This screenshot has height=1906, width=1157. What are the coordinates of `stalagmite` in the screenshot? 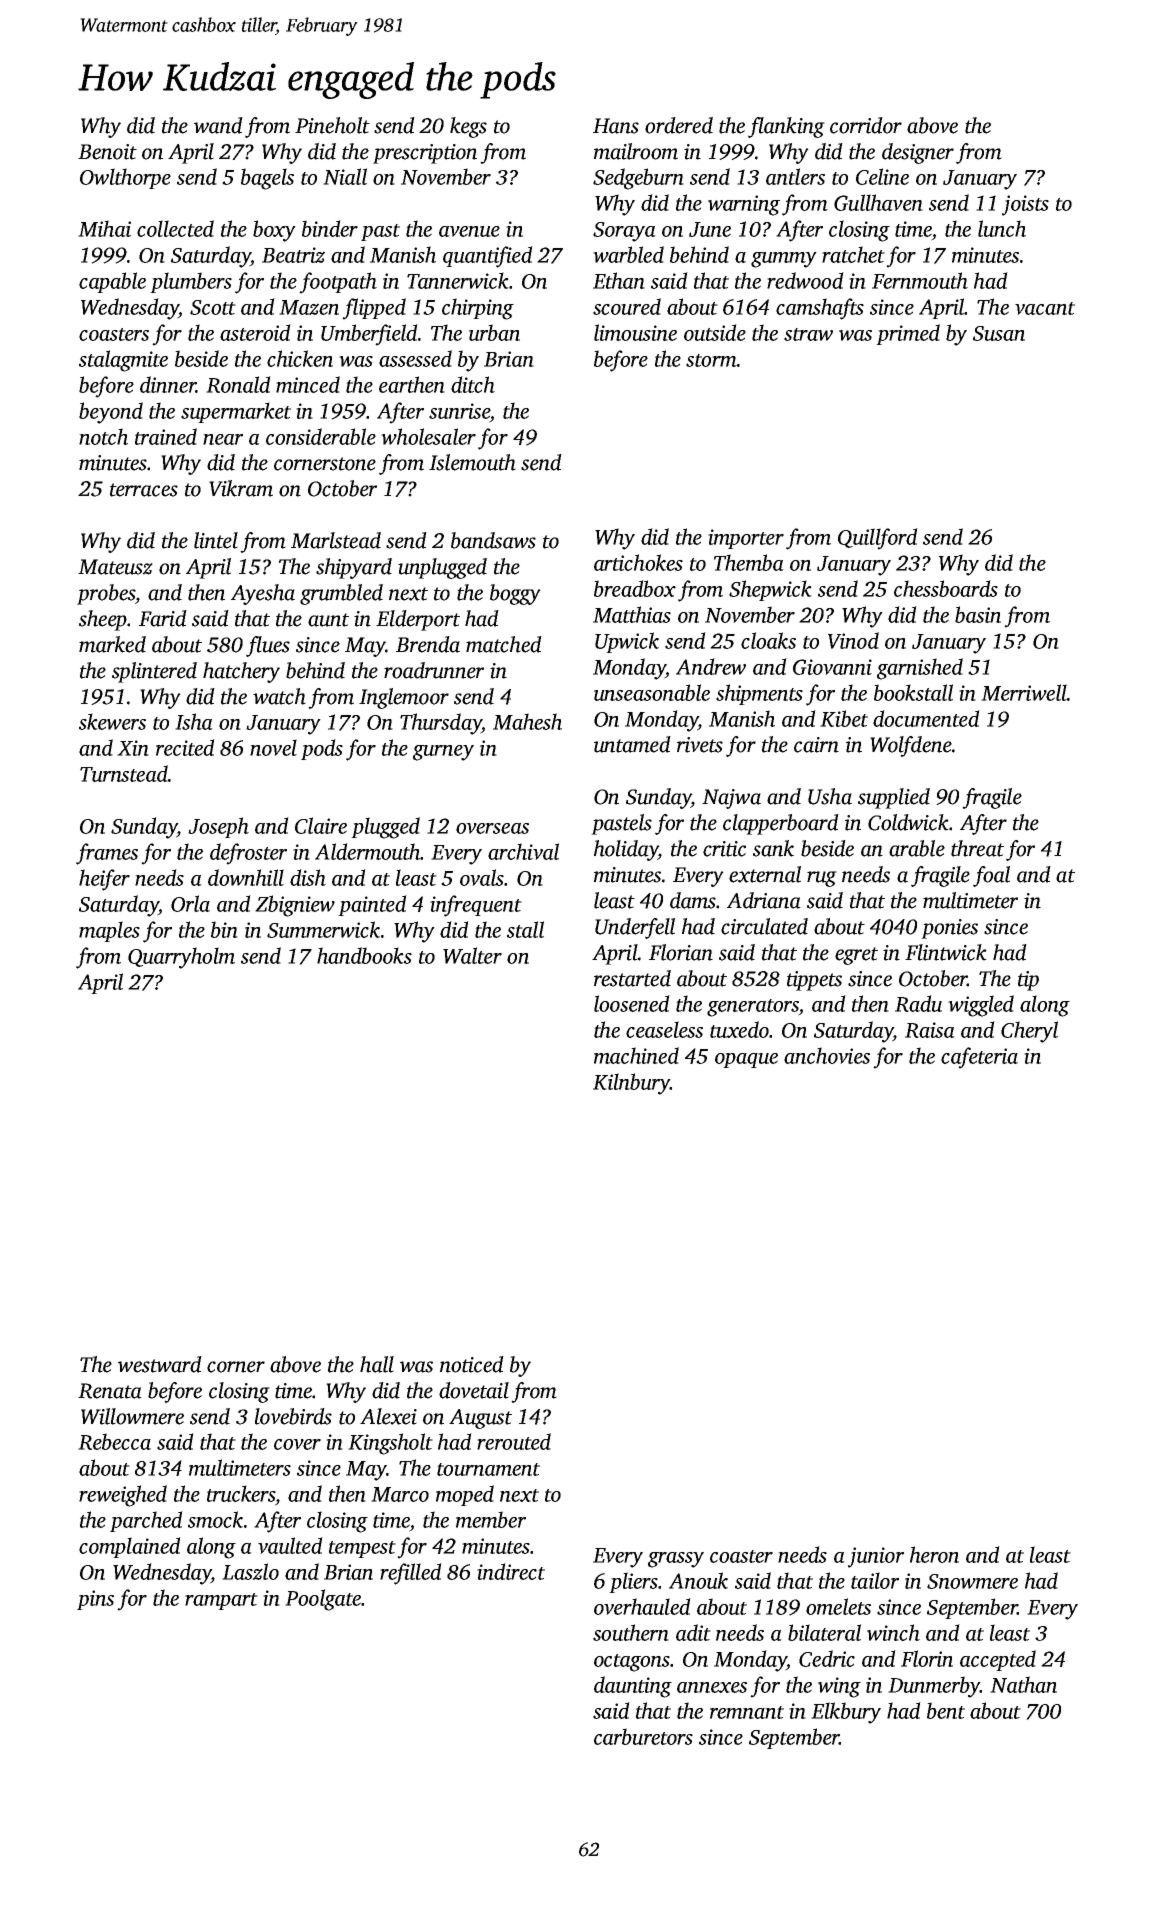 It's located at (123, 361).
